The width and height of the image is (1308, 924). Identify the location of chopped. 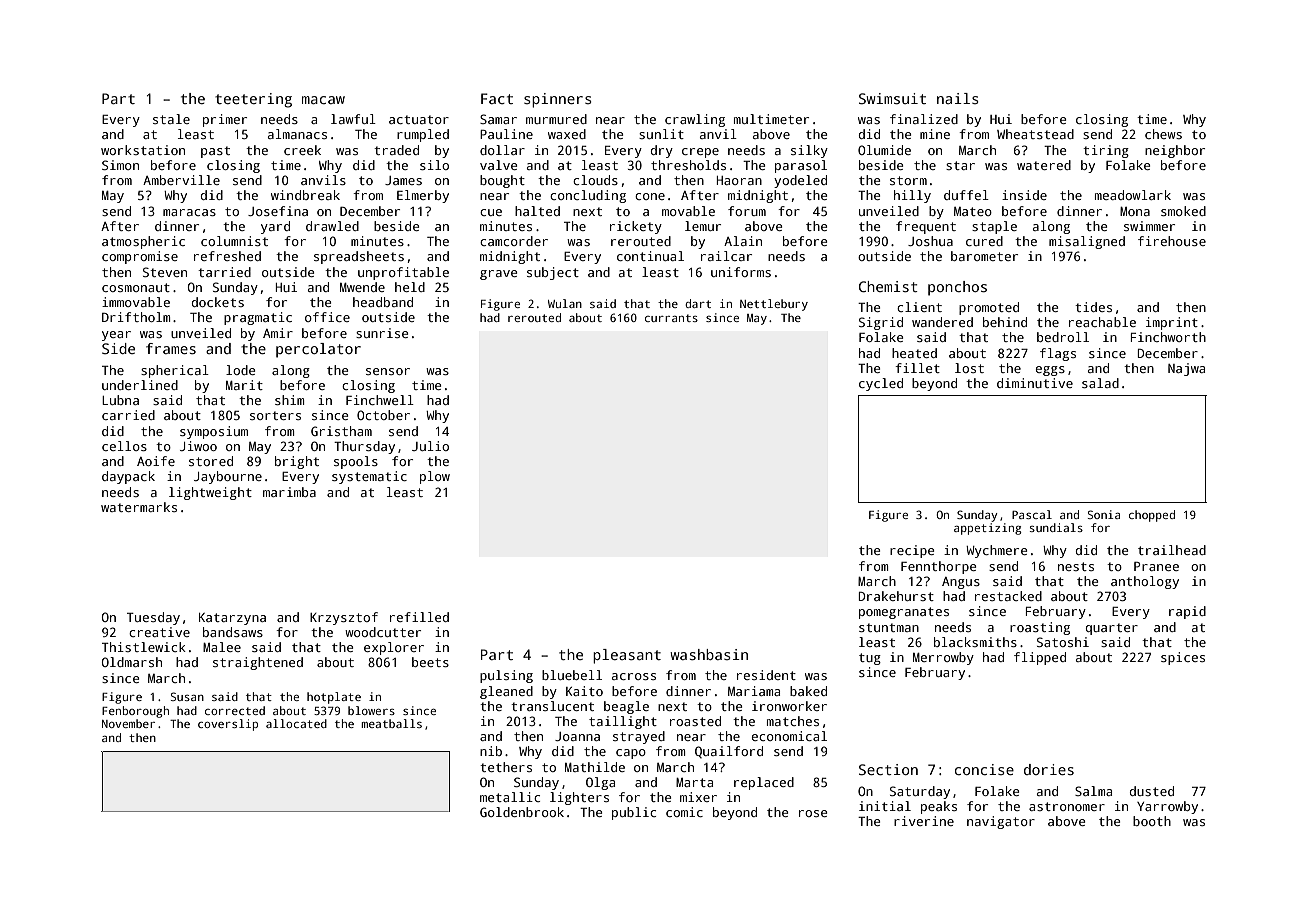
(1152, 516).
